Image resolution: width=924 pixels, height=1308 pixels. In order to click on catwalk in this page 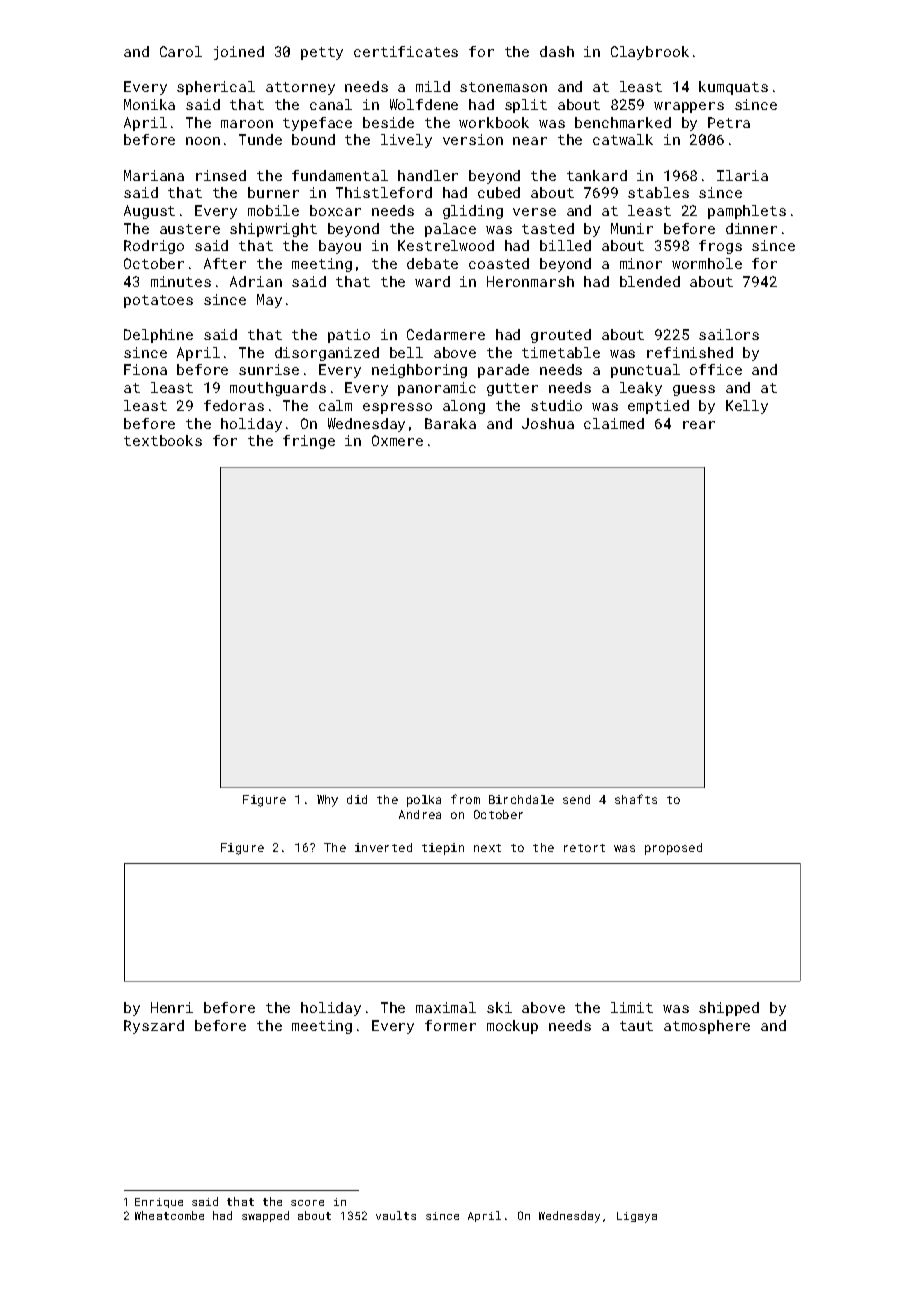, I will do `click(623, 139)`.
